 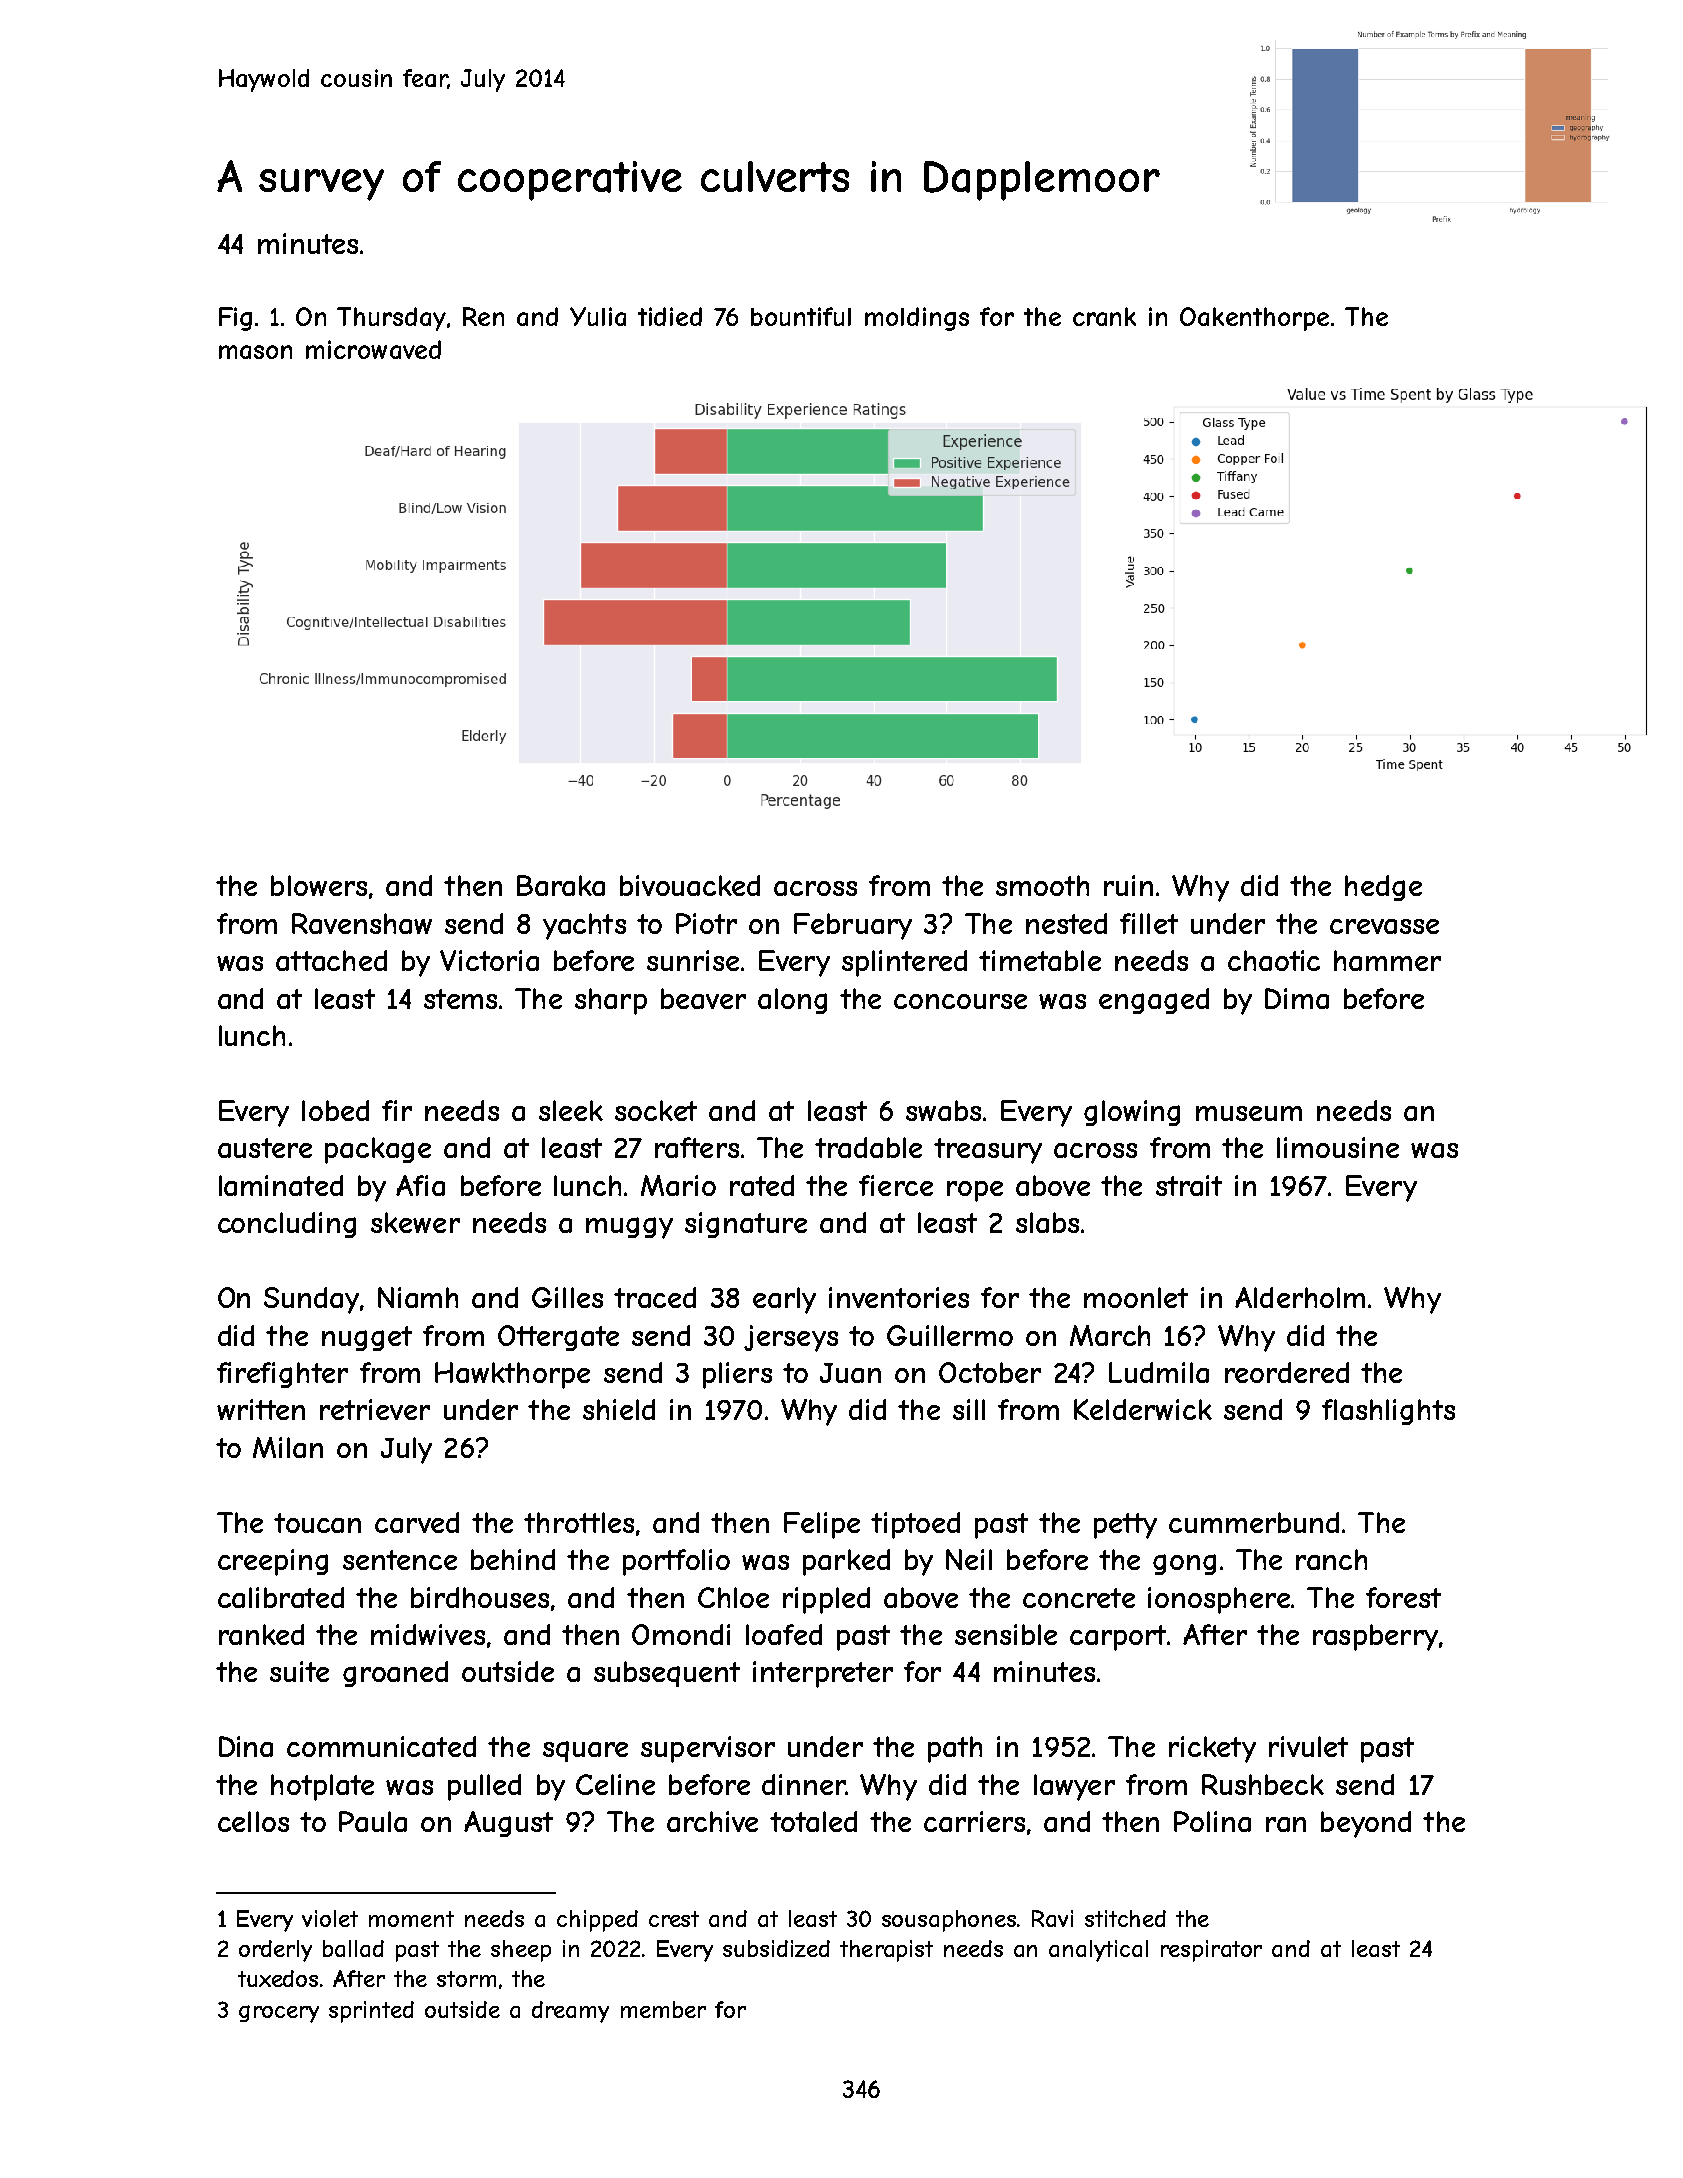 What do you see at coordinates (663, 2009) in the image?
I see `member` at bounding box center [663, 2009].
